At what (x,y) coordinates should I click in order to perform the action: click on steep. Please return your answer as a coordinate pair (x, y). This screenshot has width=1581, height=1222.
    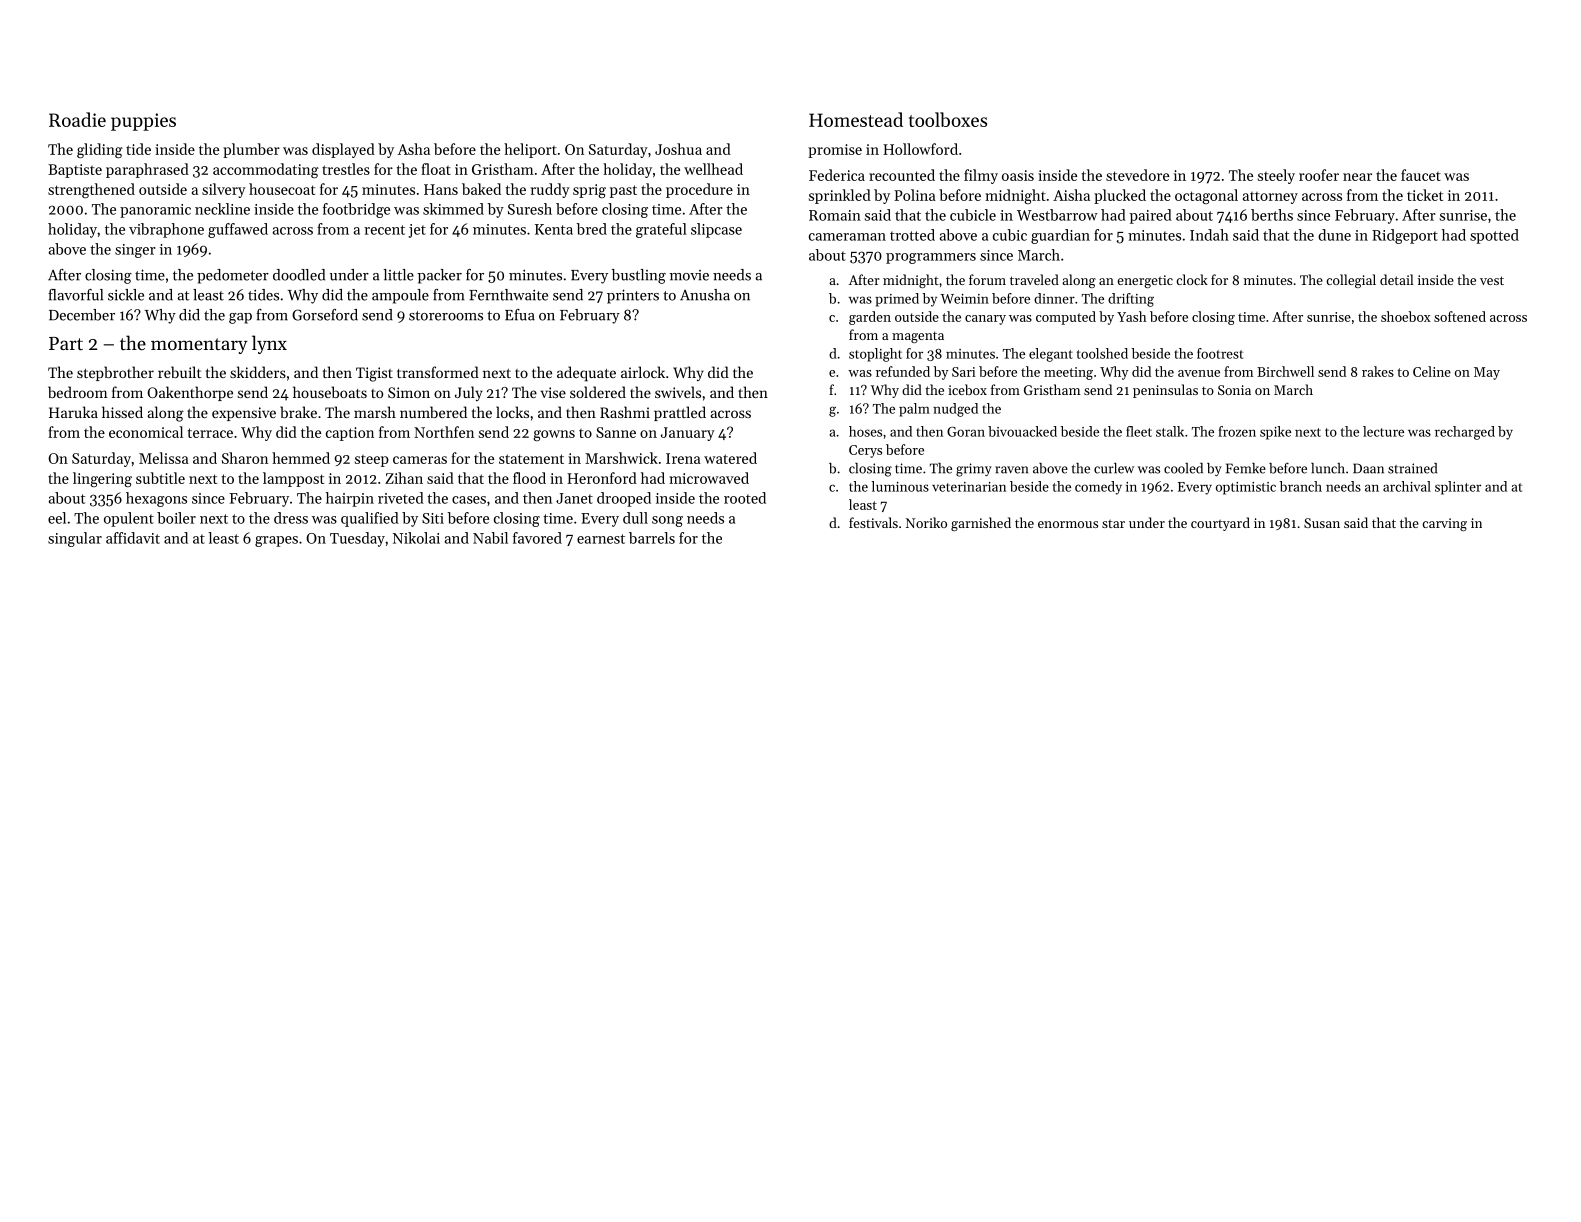
    Looking at the image, I should click on (372, 461).
